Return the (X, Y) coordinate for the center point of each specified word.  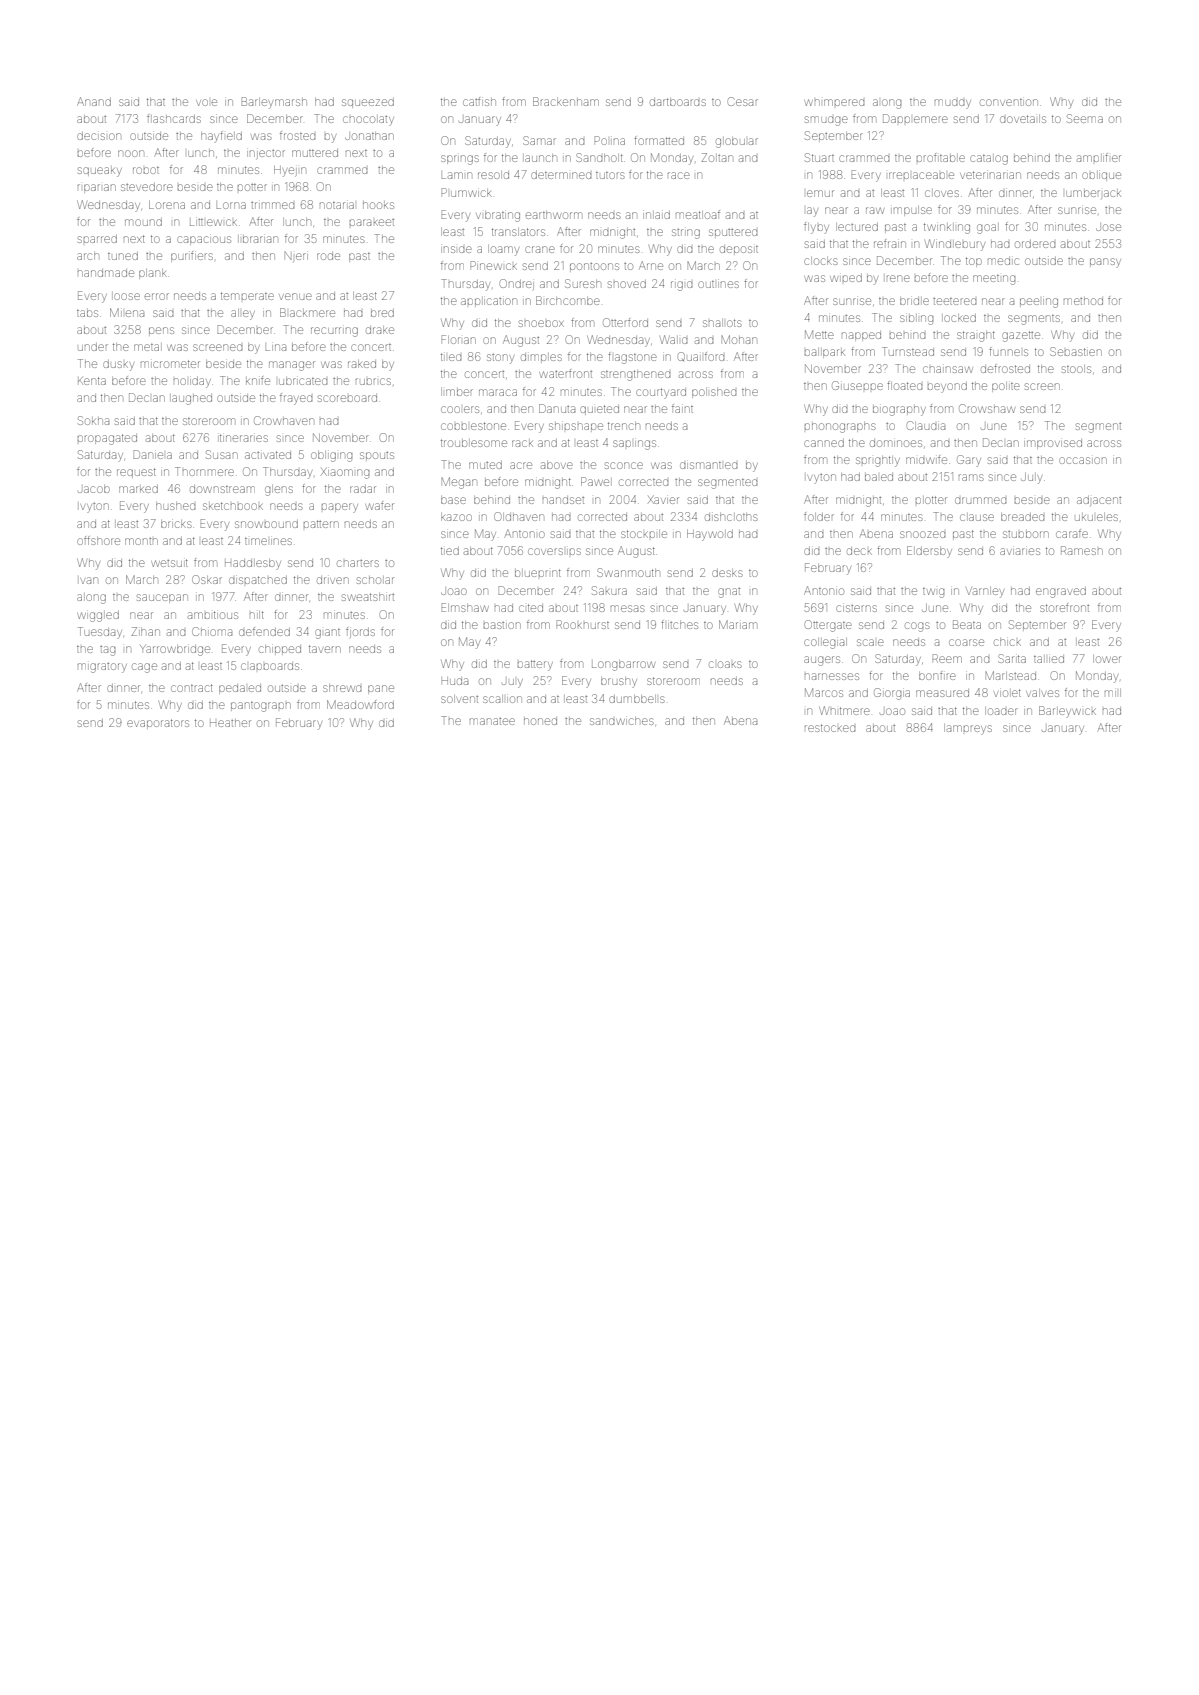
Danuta (557, 408)
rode (328, 256)
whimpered (834, 102)
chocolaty (368, 121)
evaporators (158, 723)
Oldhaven (519, 516)
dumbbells (637, 699)
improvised (1053, 444)
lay (812, 212)
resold (493, 175)
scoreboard (347, 398)
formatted (659, 140)
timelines (268, 541)
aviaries (1020, 551)
